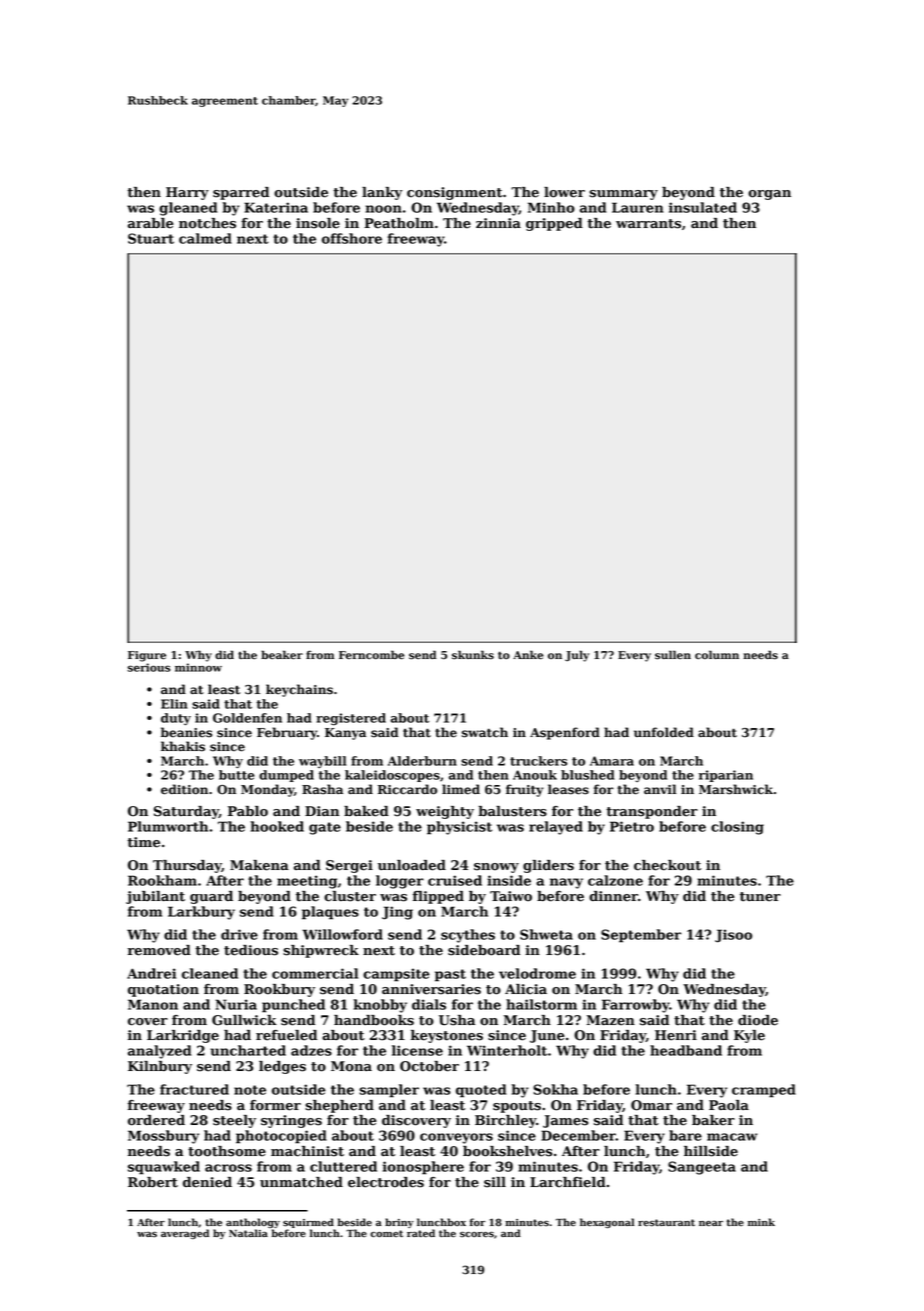  Describe the element at coordinates (526, 989) in the document. I see `Alicia` at that location.
